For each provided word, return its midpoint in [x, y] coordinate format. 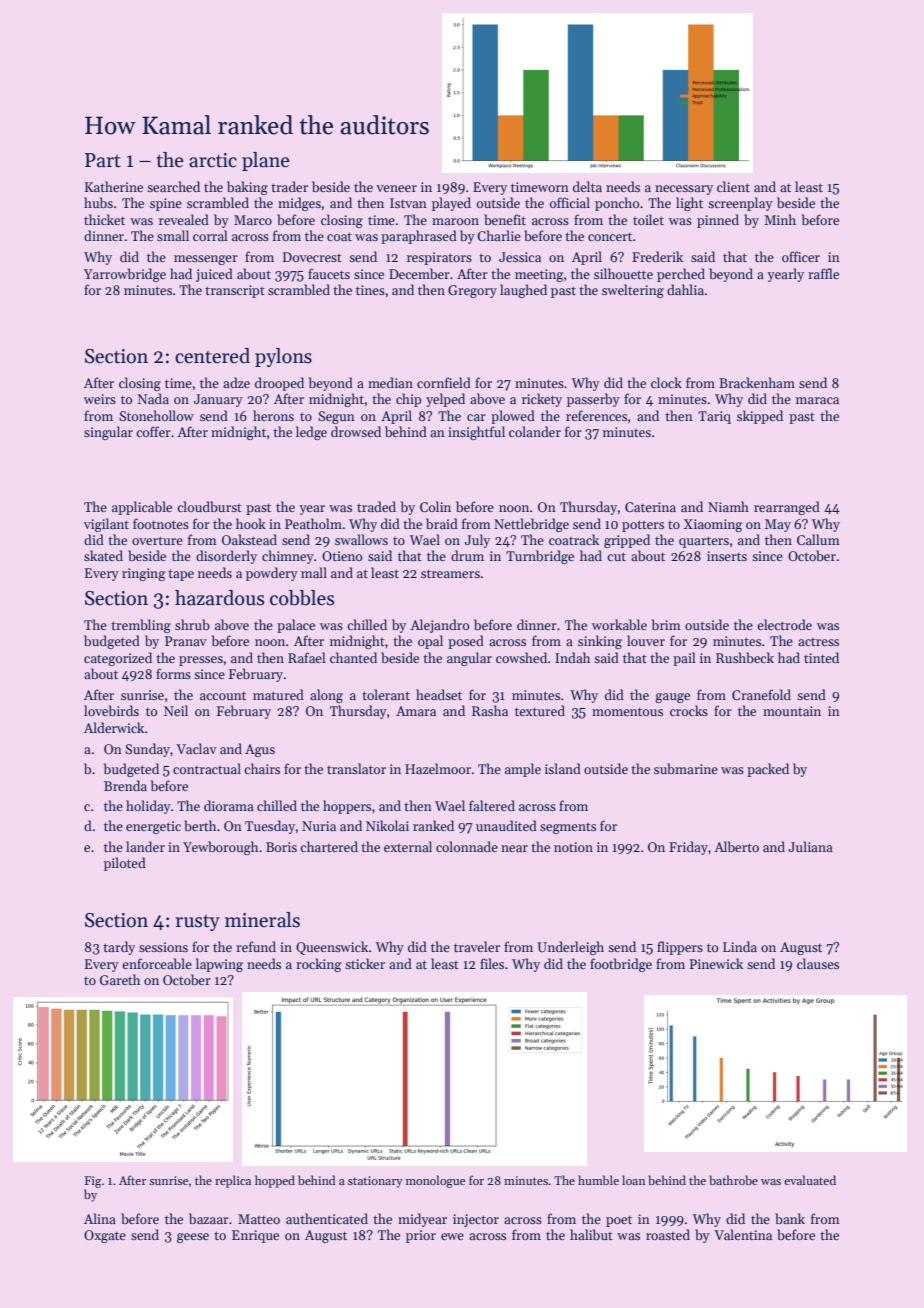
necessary [684, 190]
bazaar [209, 1218]
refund [256, 946]
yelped [445, 400]
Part [103, 160]
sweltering [633, 291]
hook [251, 523]
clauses [818, 963]
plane [266, 161]
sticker [365, 963]
